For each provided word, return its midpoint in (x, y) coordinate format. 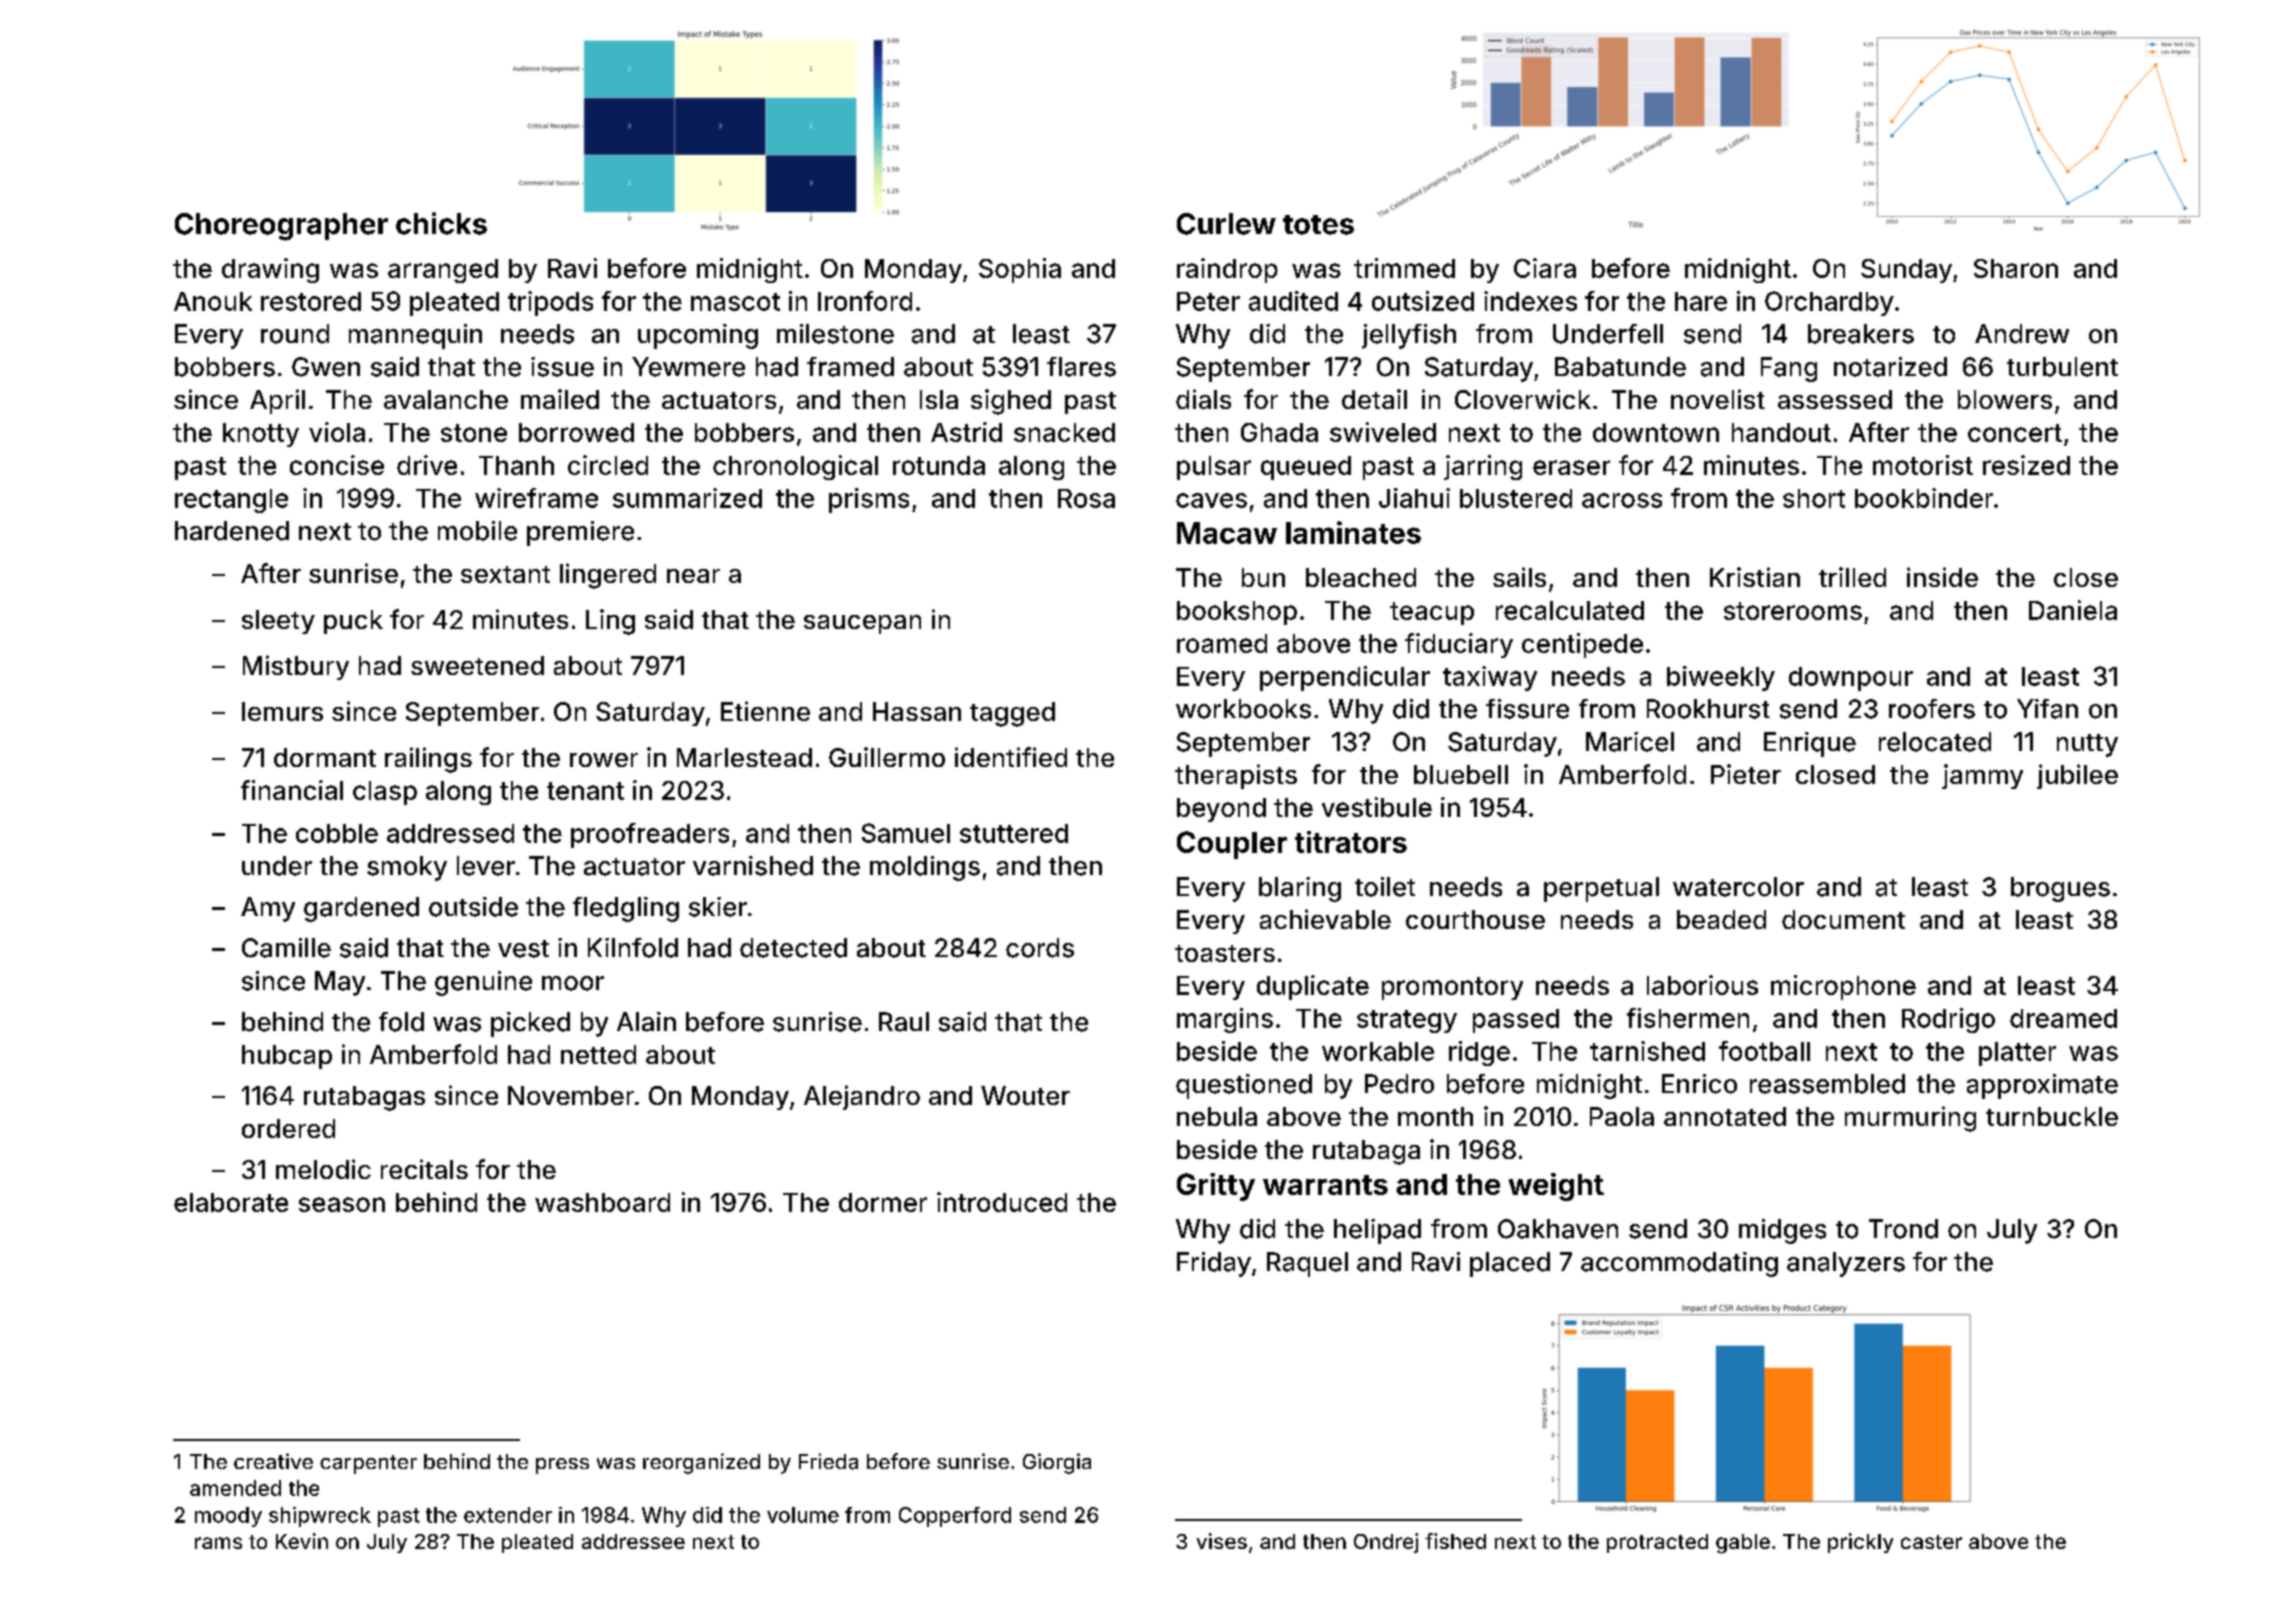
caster (1931, 1542)
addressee (633, 1541)
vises (1222, 1541)
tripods (550, 303)
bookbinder (1924, 498)
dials (1203, 399)
